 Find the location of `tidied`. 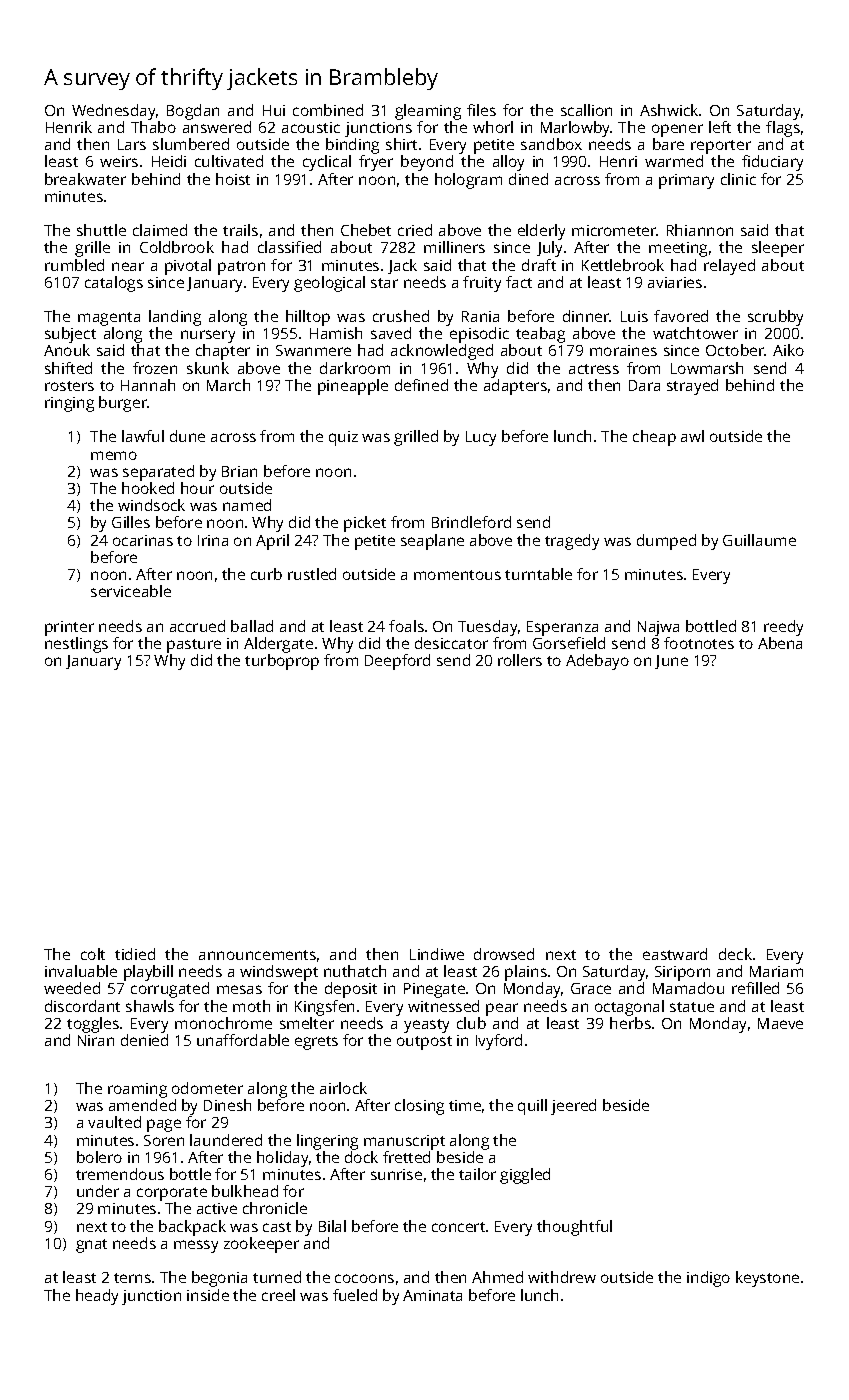

tidied is located at coordinates (135, 954).
